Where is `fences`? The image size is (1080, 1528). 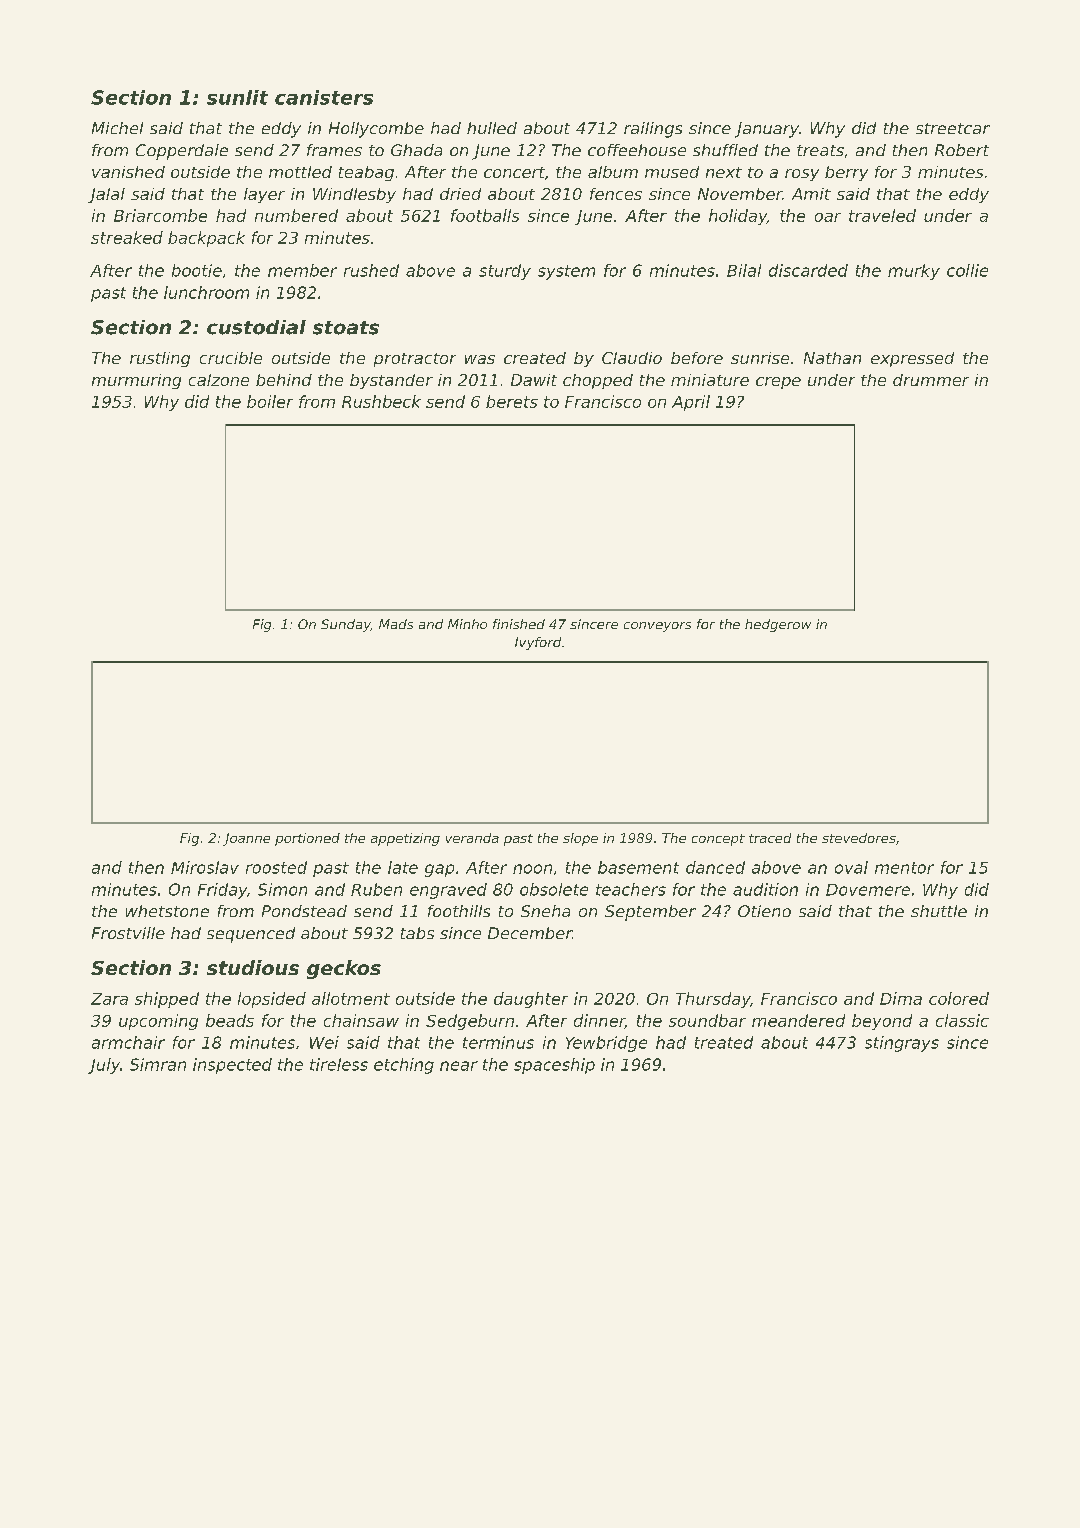 fences is located at coordinates (616, 194).
